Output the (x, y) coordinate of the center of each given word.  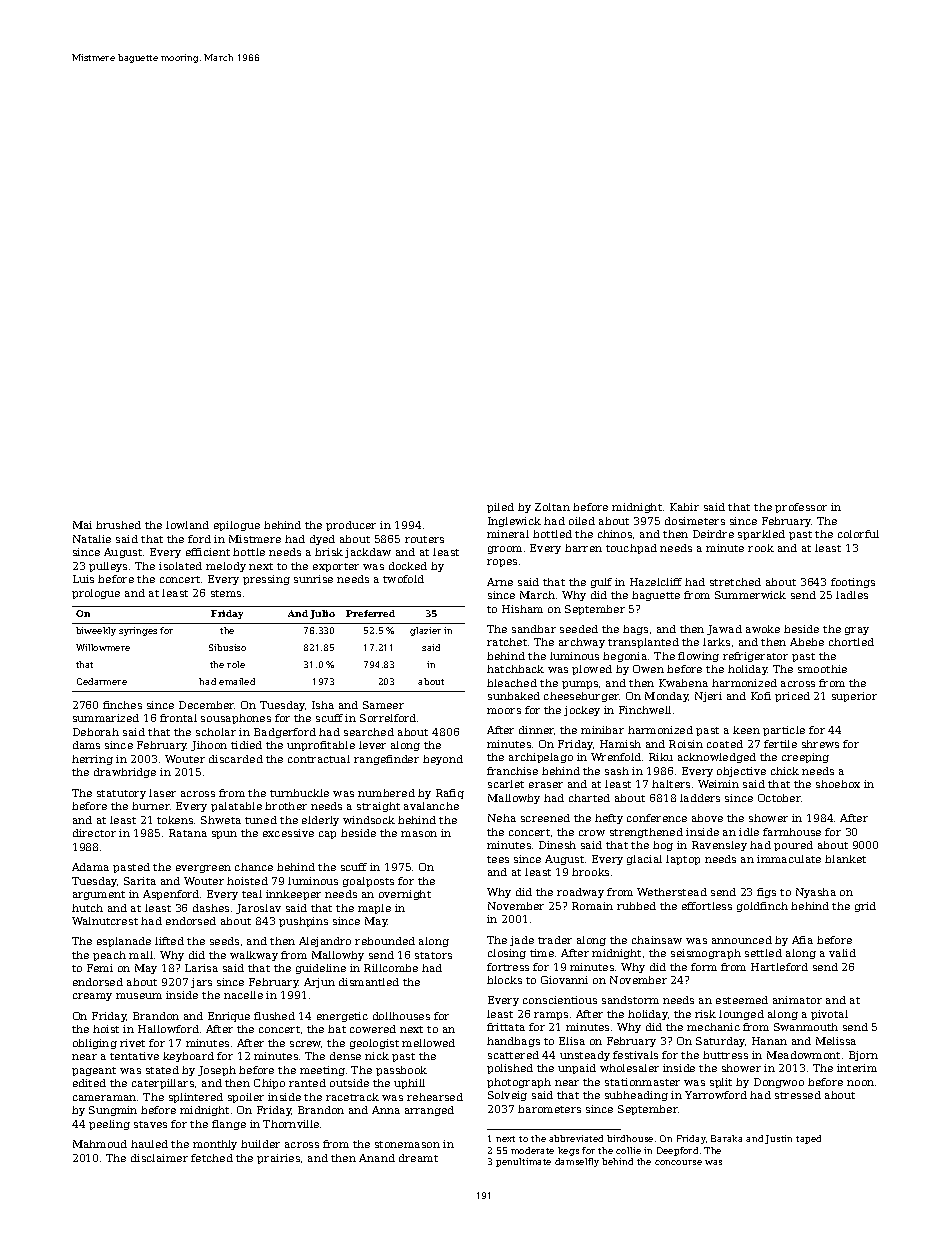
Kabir (684, 507)
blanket (845, 859)
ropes (502, 563)
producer (351, 526)
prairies (278, 1159)
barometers (549, 1109)
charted (589, 798)
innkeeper (293, 895)
